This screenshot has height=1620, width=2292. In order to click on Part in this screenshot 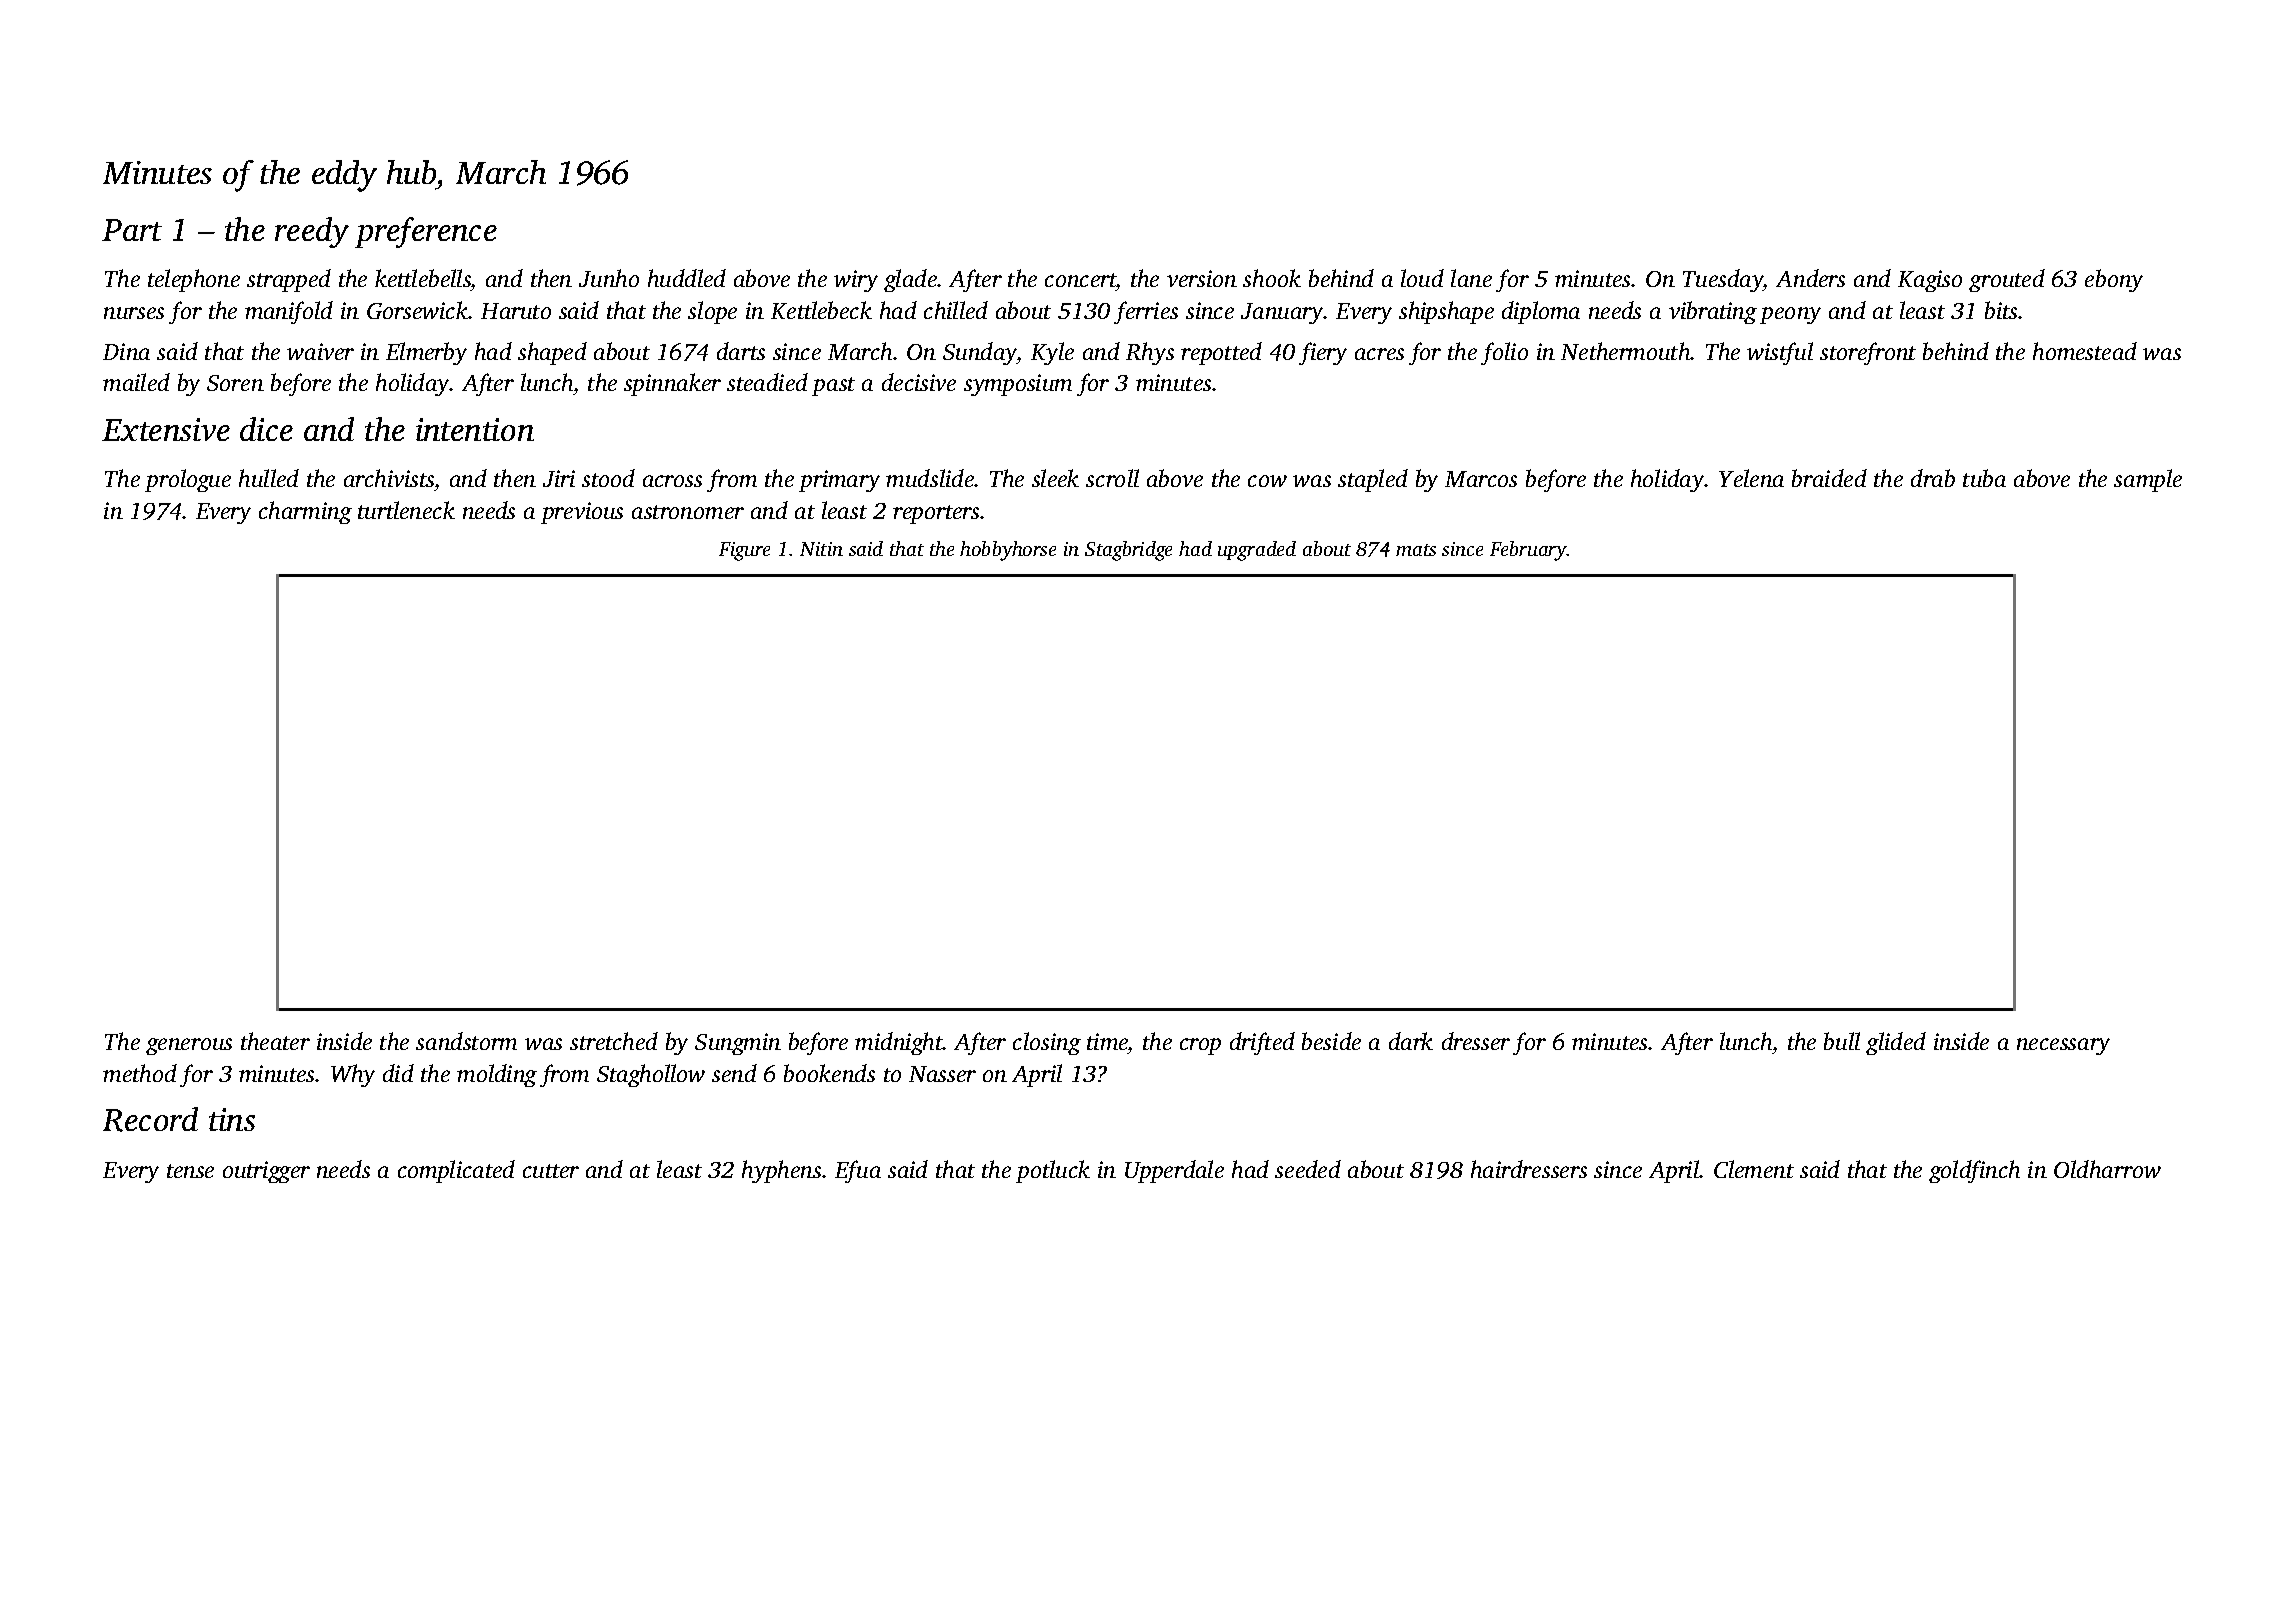, I will do `click(132, 230)`.
